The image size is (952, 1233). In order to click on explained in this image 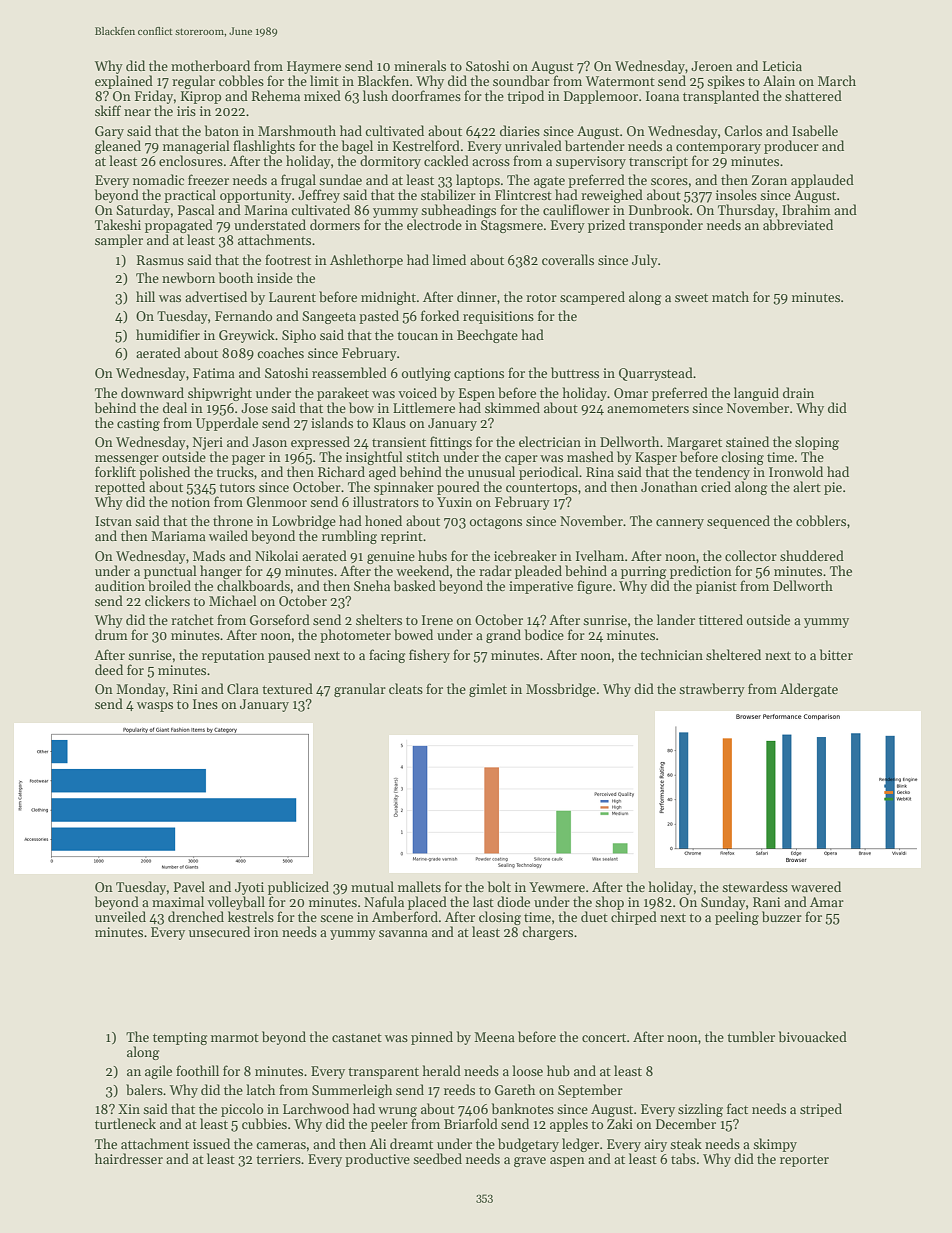, I will do `click(124, 82)`.
